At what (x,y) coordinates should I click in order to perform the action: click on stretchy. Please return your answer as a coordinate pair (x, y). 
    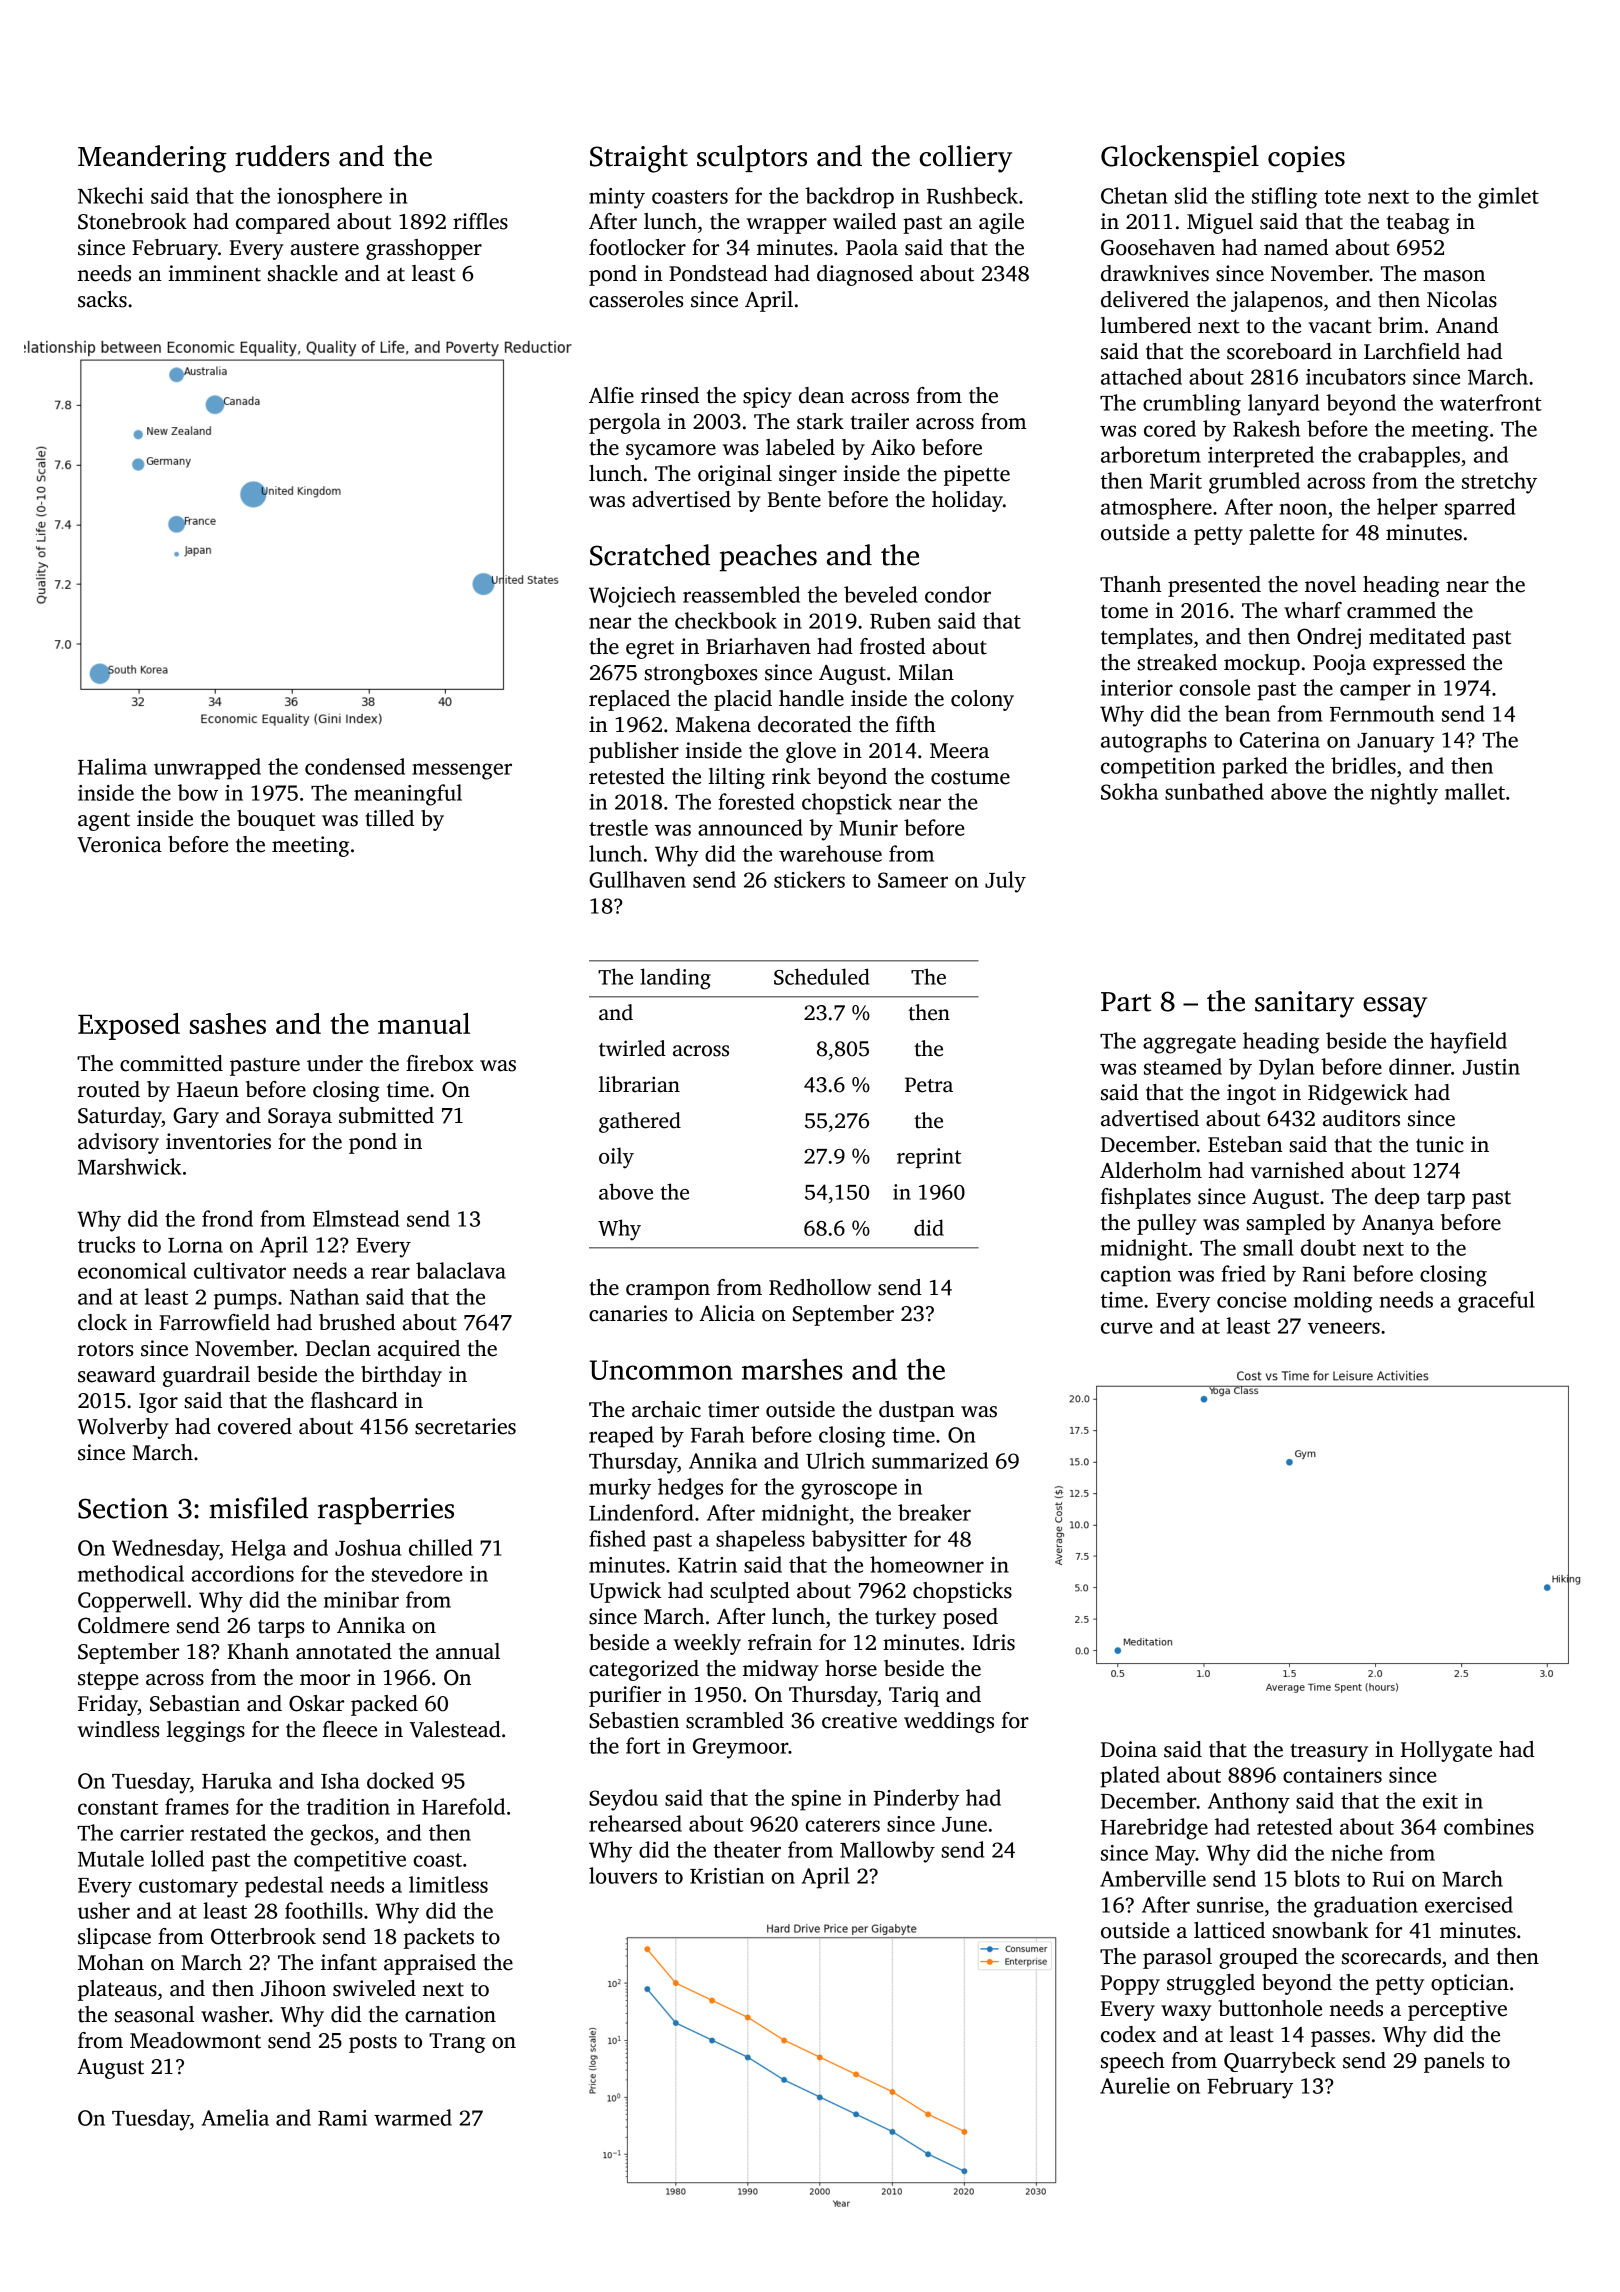
    Looking at the image, I should click on (1499, 483).
